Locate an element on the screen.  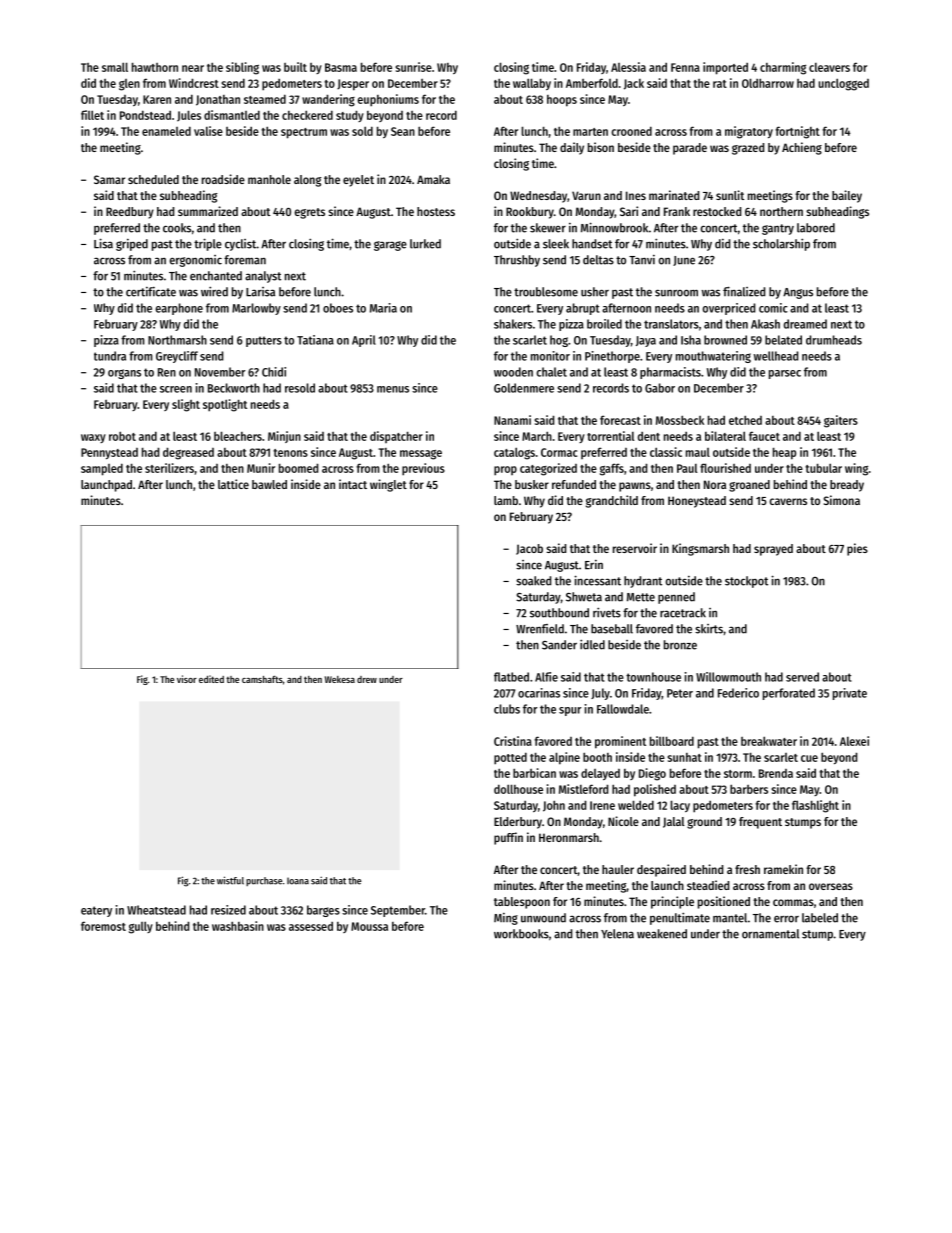
pies is located at coordinates (857, 549).
